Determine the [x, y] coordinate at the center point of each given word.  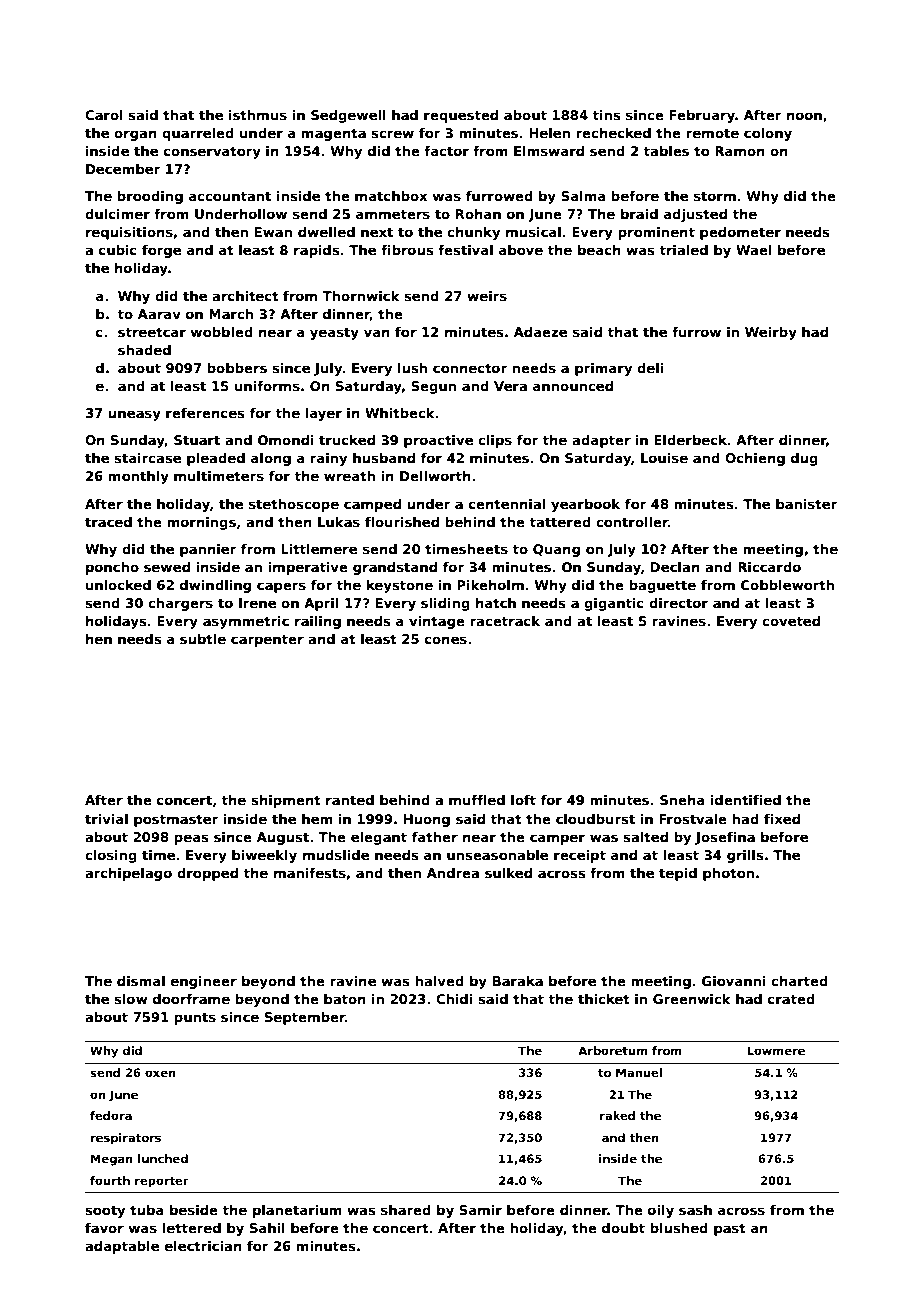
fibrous [407, 250]
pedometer [740, 233]
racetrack [505, 621]
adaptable [122, 1247]
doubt [623, 1228]
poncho [112, 568]
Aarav [159, 314]
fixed [782, 819]
